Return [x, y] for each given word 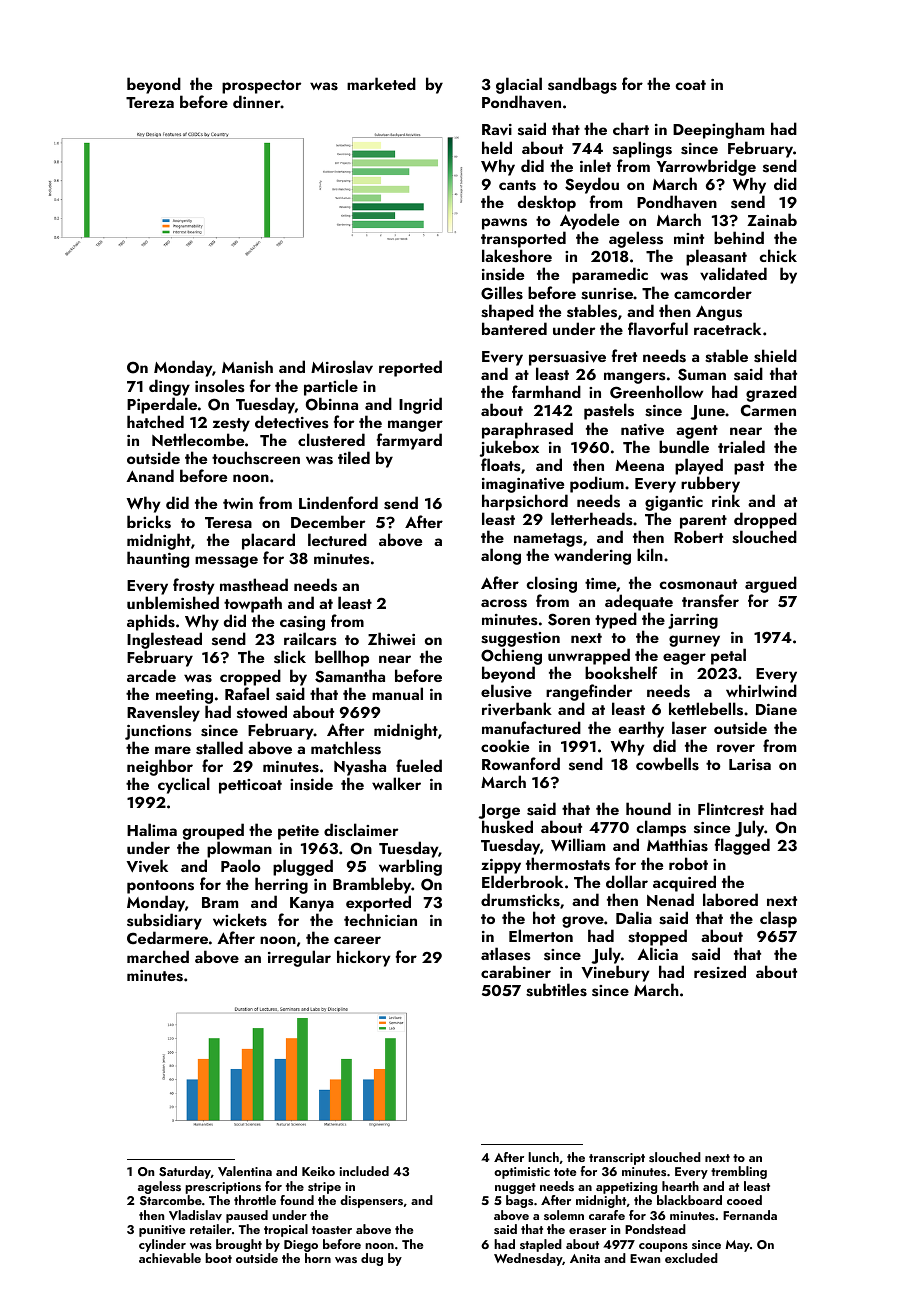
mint [689, 238]
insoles [219, 386]
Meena [639, 465]
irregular [299, 958]
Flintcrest [731, 809]
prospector [261, 87]
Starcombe [171, 1200]
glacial [519, 85]
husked [507, 827]
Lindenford [338, 502]
